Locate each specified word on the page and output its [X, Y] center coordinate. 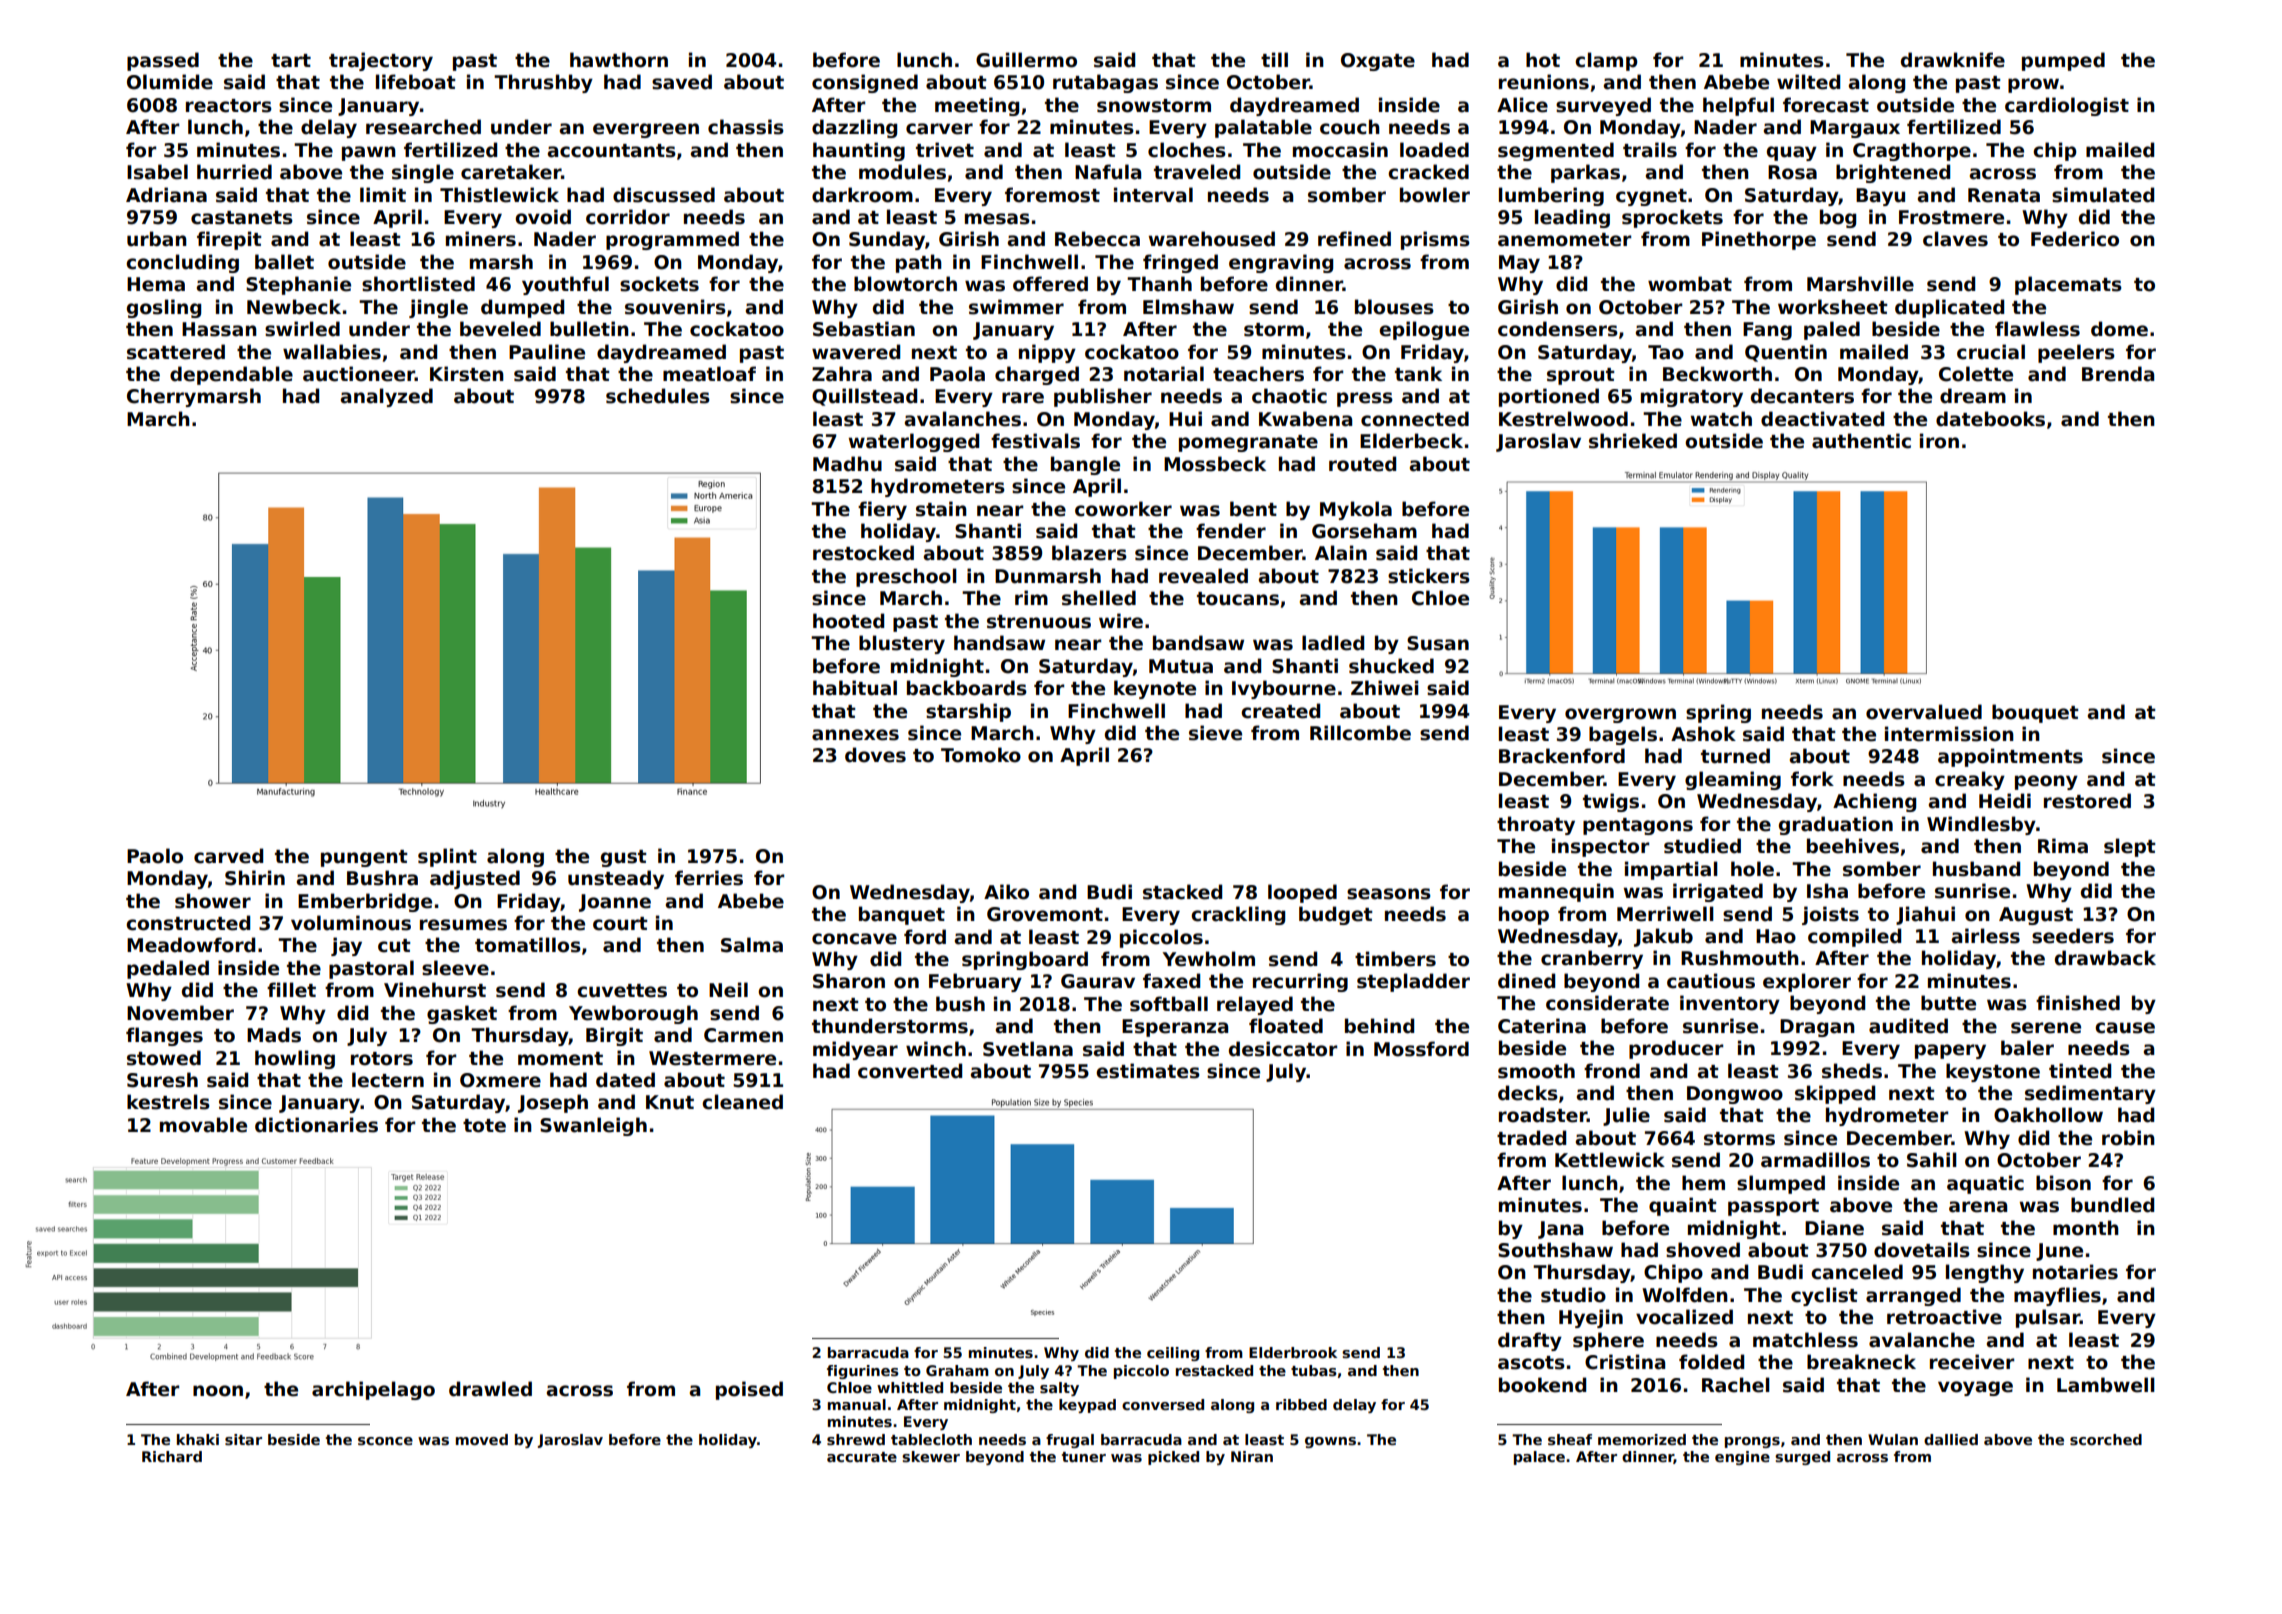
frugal [1070, 1441]
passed [163, 61]
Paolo [155, 856]
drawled [490, 1389]
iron [1939, 441]
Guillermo [1026, 60]
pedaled [168, 969]
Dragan [1817, 1028]
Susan [1438, 643]
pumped [2063, 61]
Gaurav [1098, 981]
